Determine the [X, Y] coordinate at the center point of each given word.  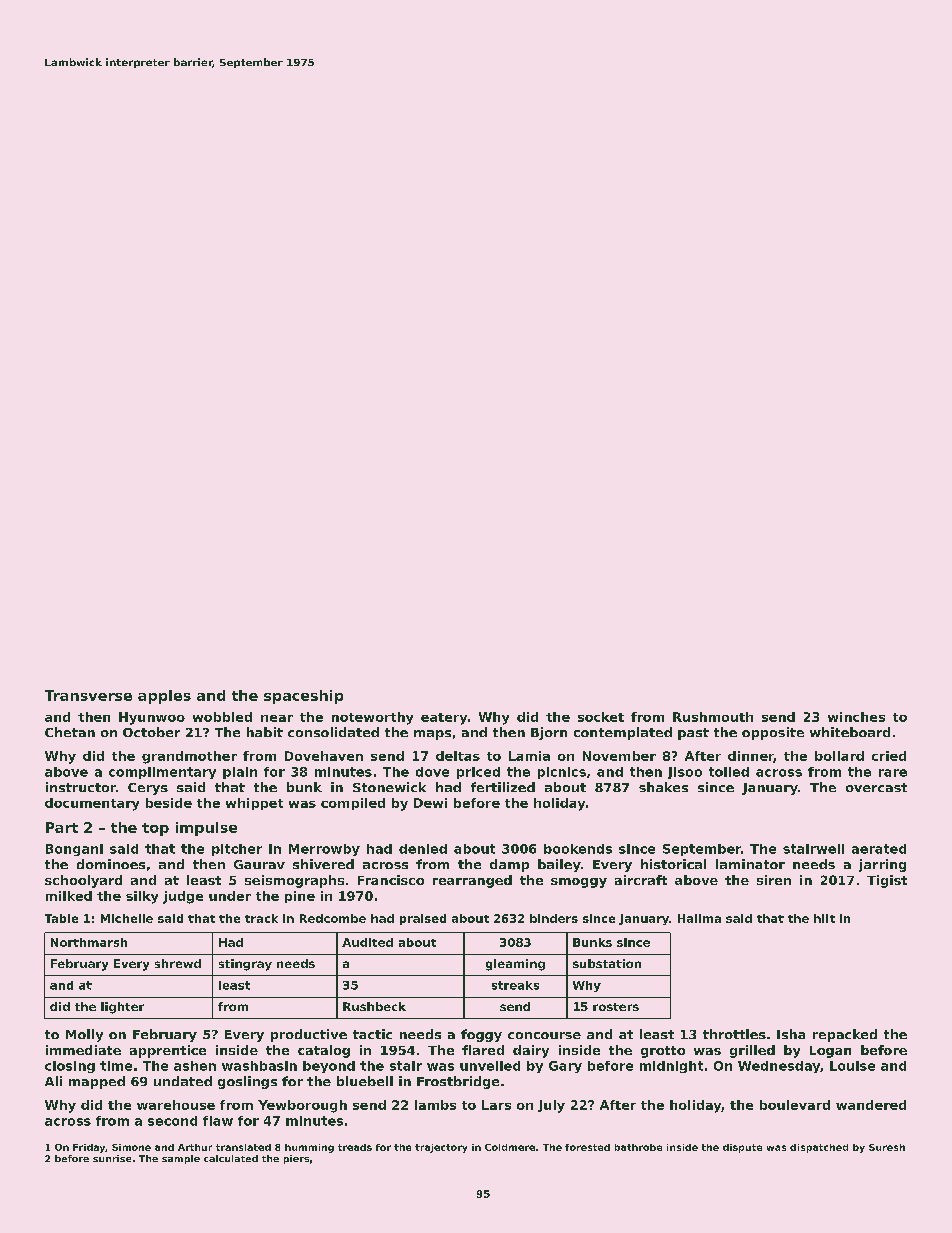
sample [181, 1159]
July [551, 1106]
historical [673, 864]
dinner [751, 757]
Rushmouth [713, 717]
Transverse [88, 695]
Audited [367, 942]
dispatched [819, 1148]
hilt [824, 918]
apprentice [168, 1051]
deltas [458, 756]
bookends [578, 849]
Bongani [74, 850]
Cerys [148, 789]
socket [601, 717]
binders [554, 918]
